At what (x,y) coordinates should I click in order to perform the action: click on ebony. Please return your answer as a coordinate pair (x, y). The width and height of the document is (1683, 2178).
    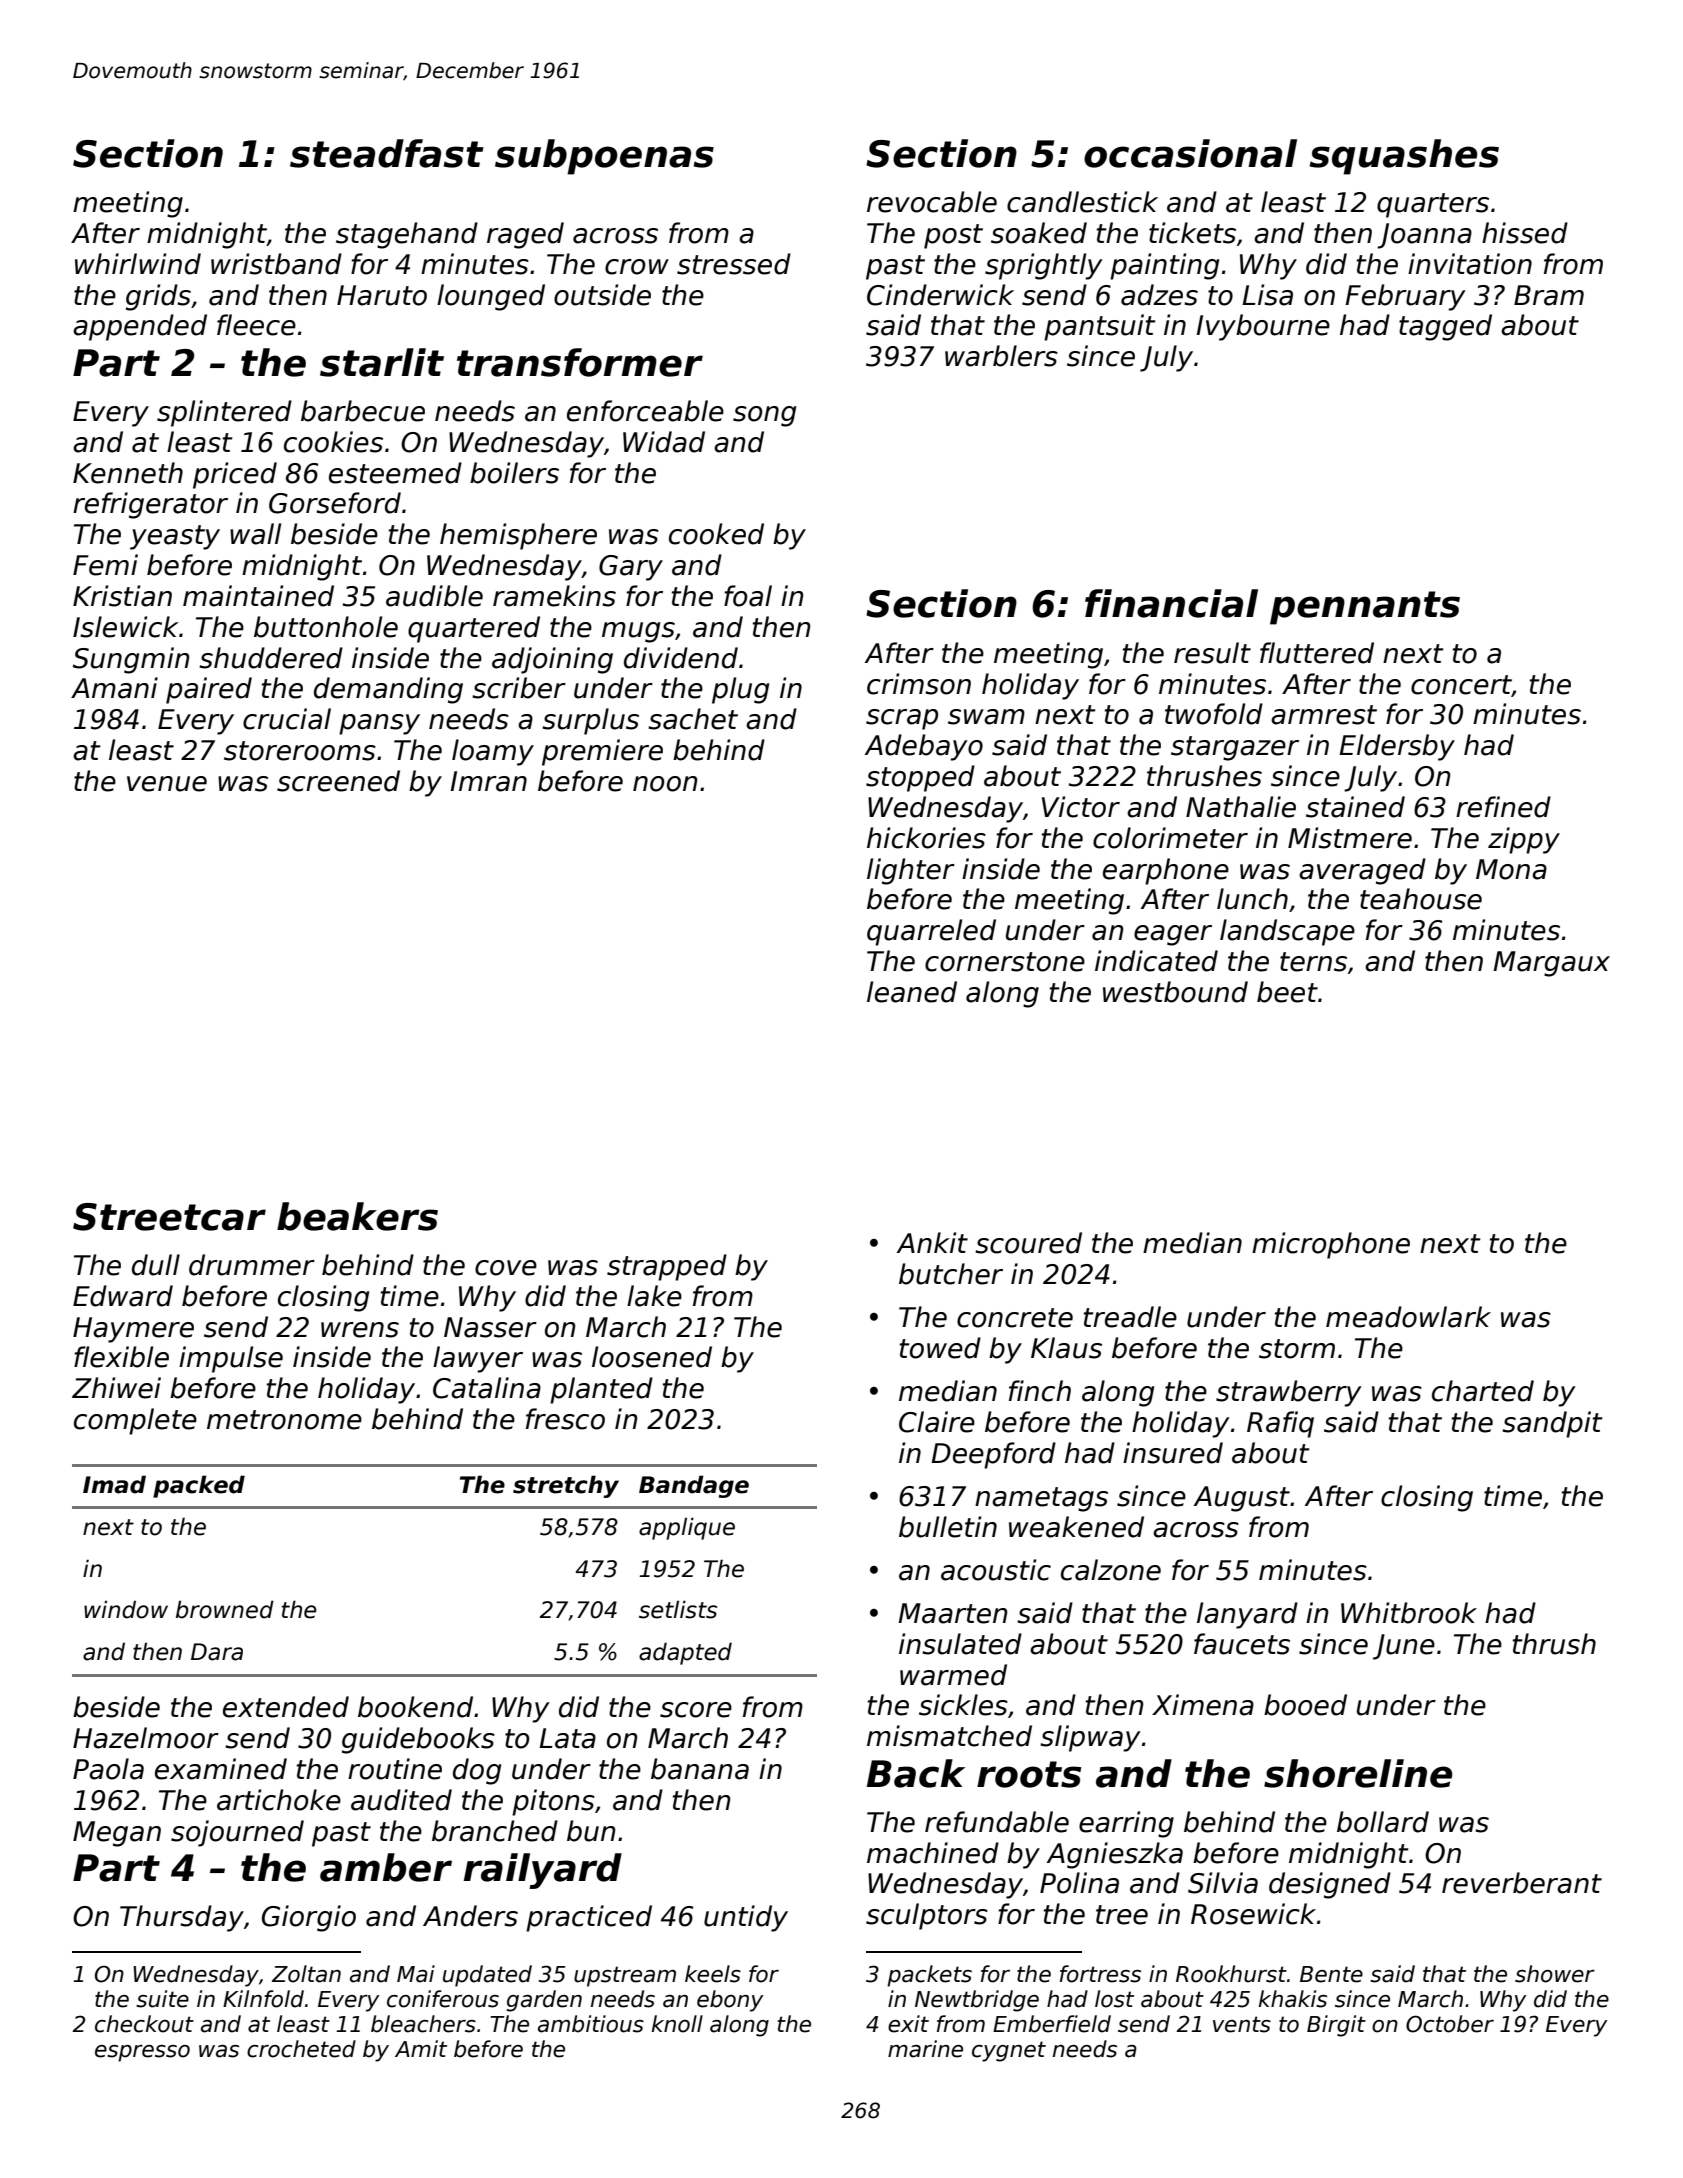
    Looking at the image, I should click on (730, 2001).
